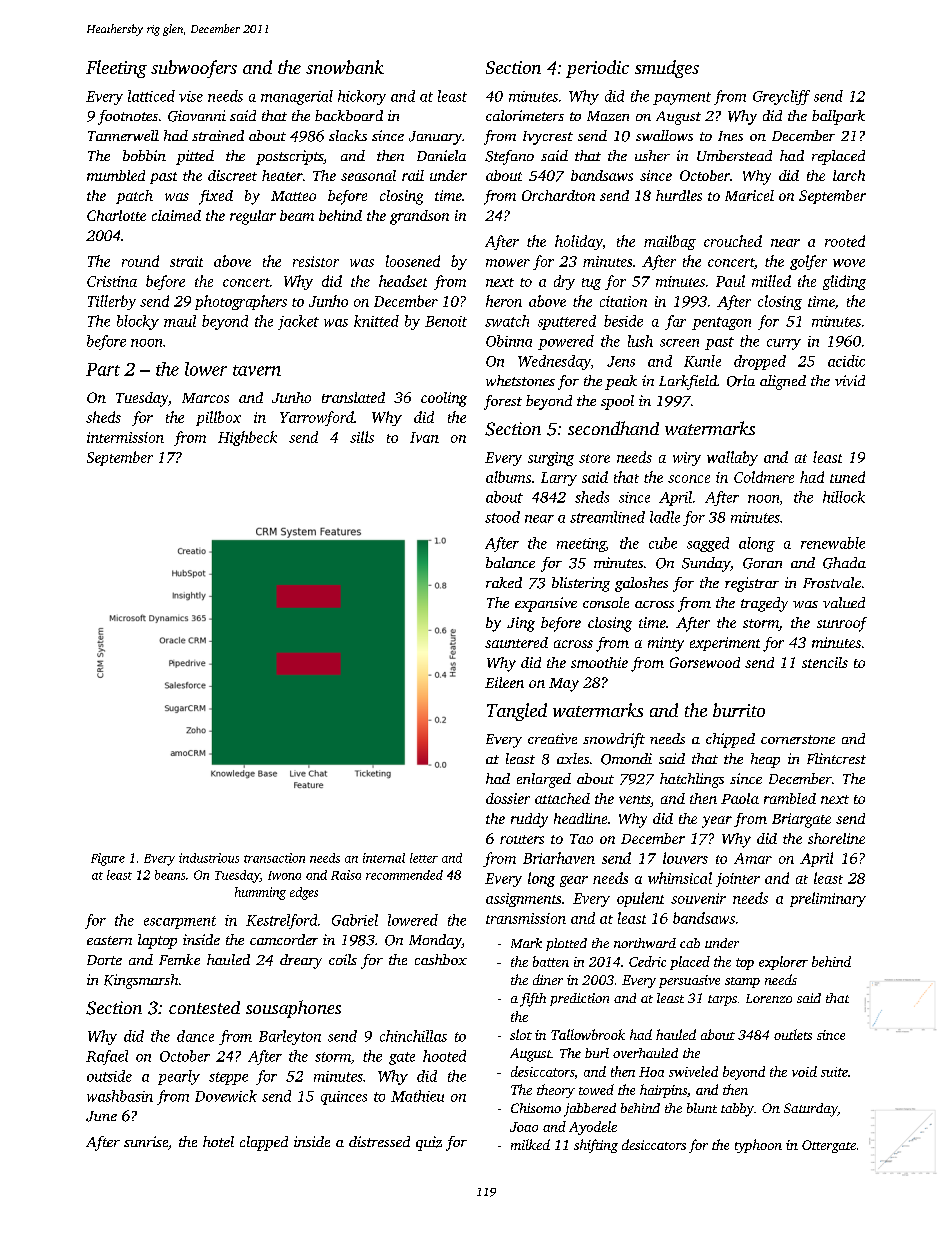 This screenshot has height=1233, width=952. I want to click on louvers, so click(685, 858).
